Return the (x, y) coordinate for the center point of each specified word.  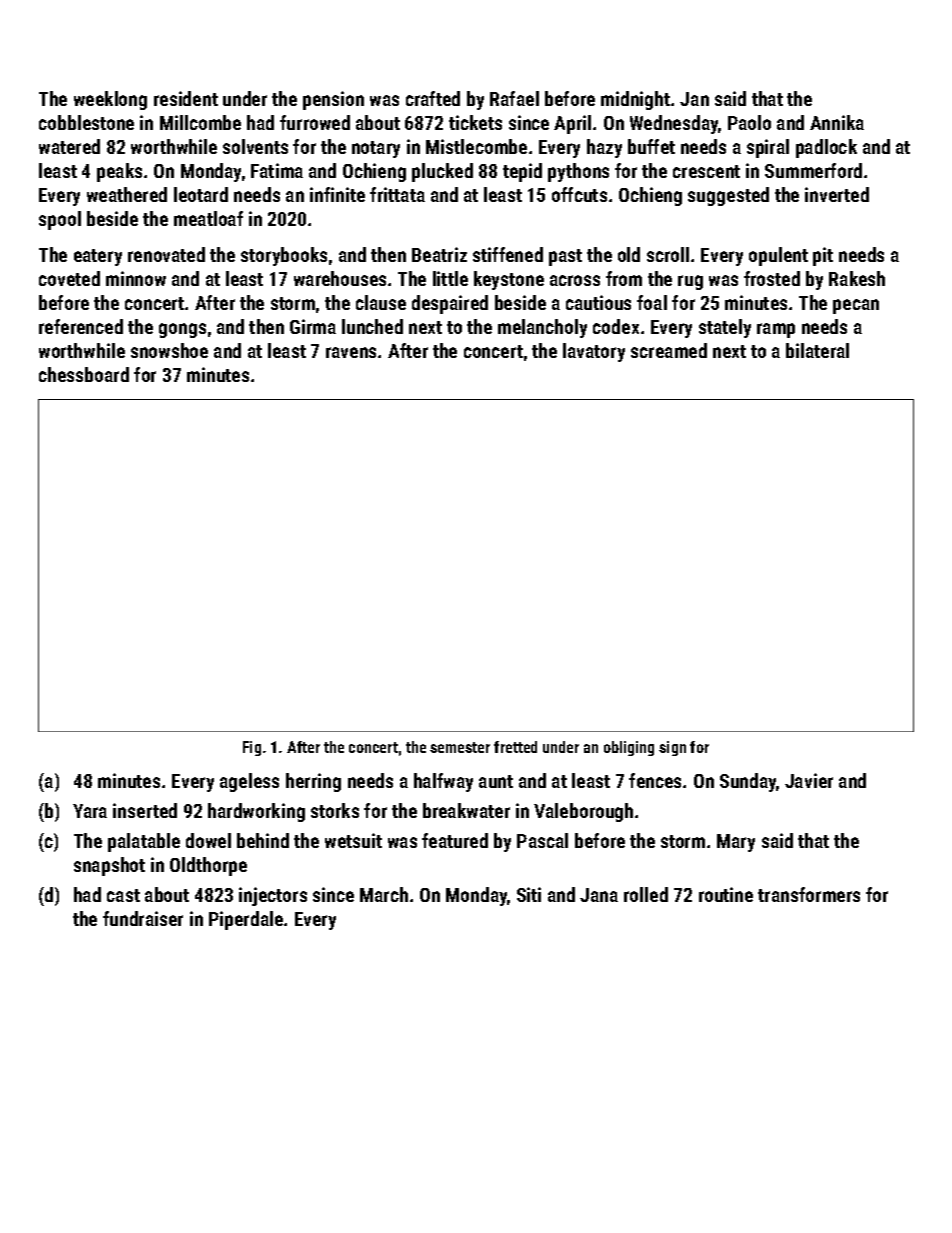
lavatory (594, 352)
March (384, 894)
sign (672, 748)
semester (460, 747)
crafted (433, 98)
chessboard (84, 374)
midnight (635, 100)
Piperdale (246, 920)
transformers (809, 894)
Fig (252, 748)
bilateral (817, 350)
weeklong (110, 100)
